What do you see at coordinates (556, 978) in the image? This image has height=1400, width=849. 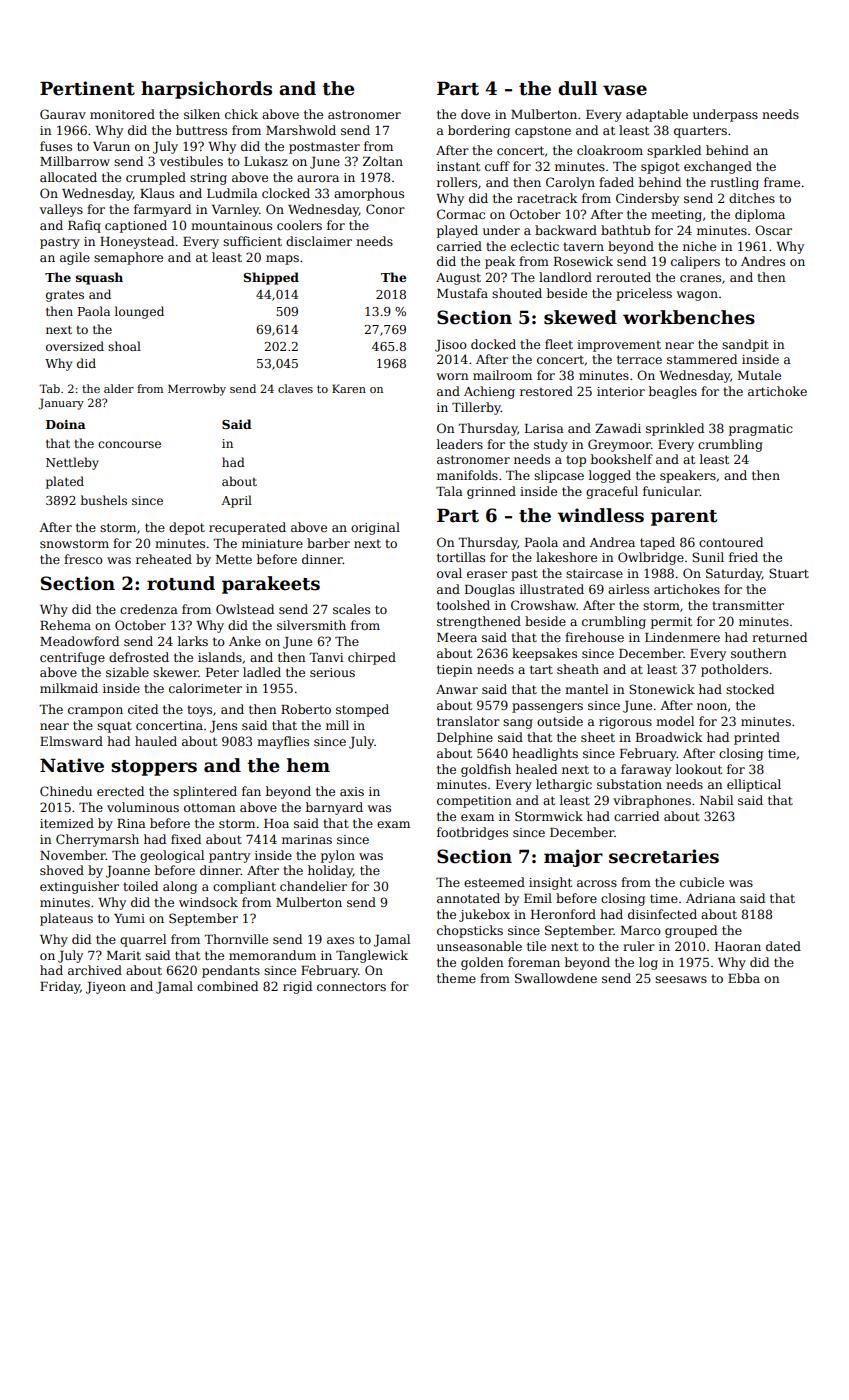 I see `Swallowdene` at bounding box center [556, 978].
